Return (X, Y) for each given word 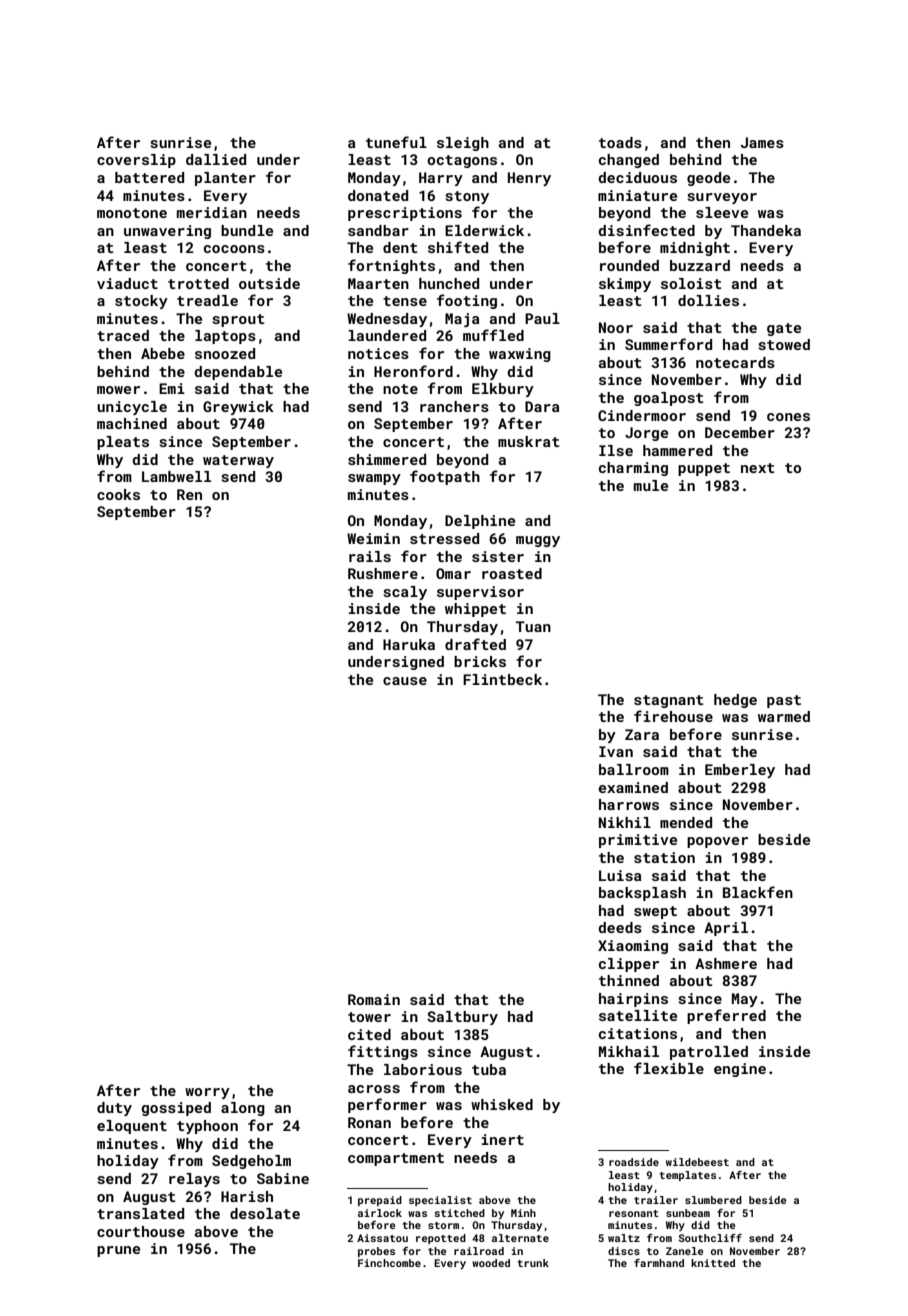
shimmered (387, 459)
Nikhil (625, 822)
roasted (512, 573)
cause (405, 681)
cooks (118, 494)
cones (788, 417)
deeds (620, 927)
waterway (238, 461)
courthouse (141, 1231)
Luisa (620, 875)
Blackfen (758, 892)
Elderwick (484, 230)
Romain (374, 999)
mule (651, 485)
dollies (708, 300)
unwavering (167, 232)
